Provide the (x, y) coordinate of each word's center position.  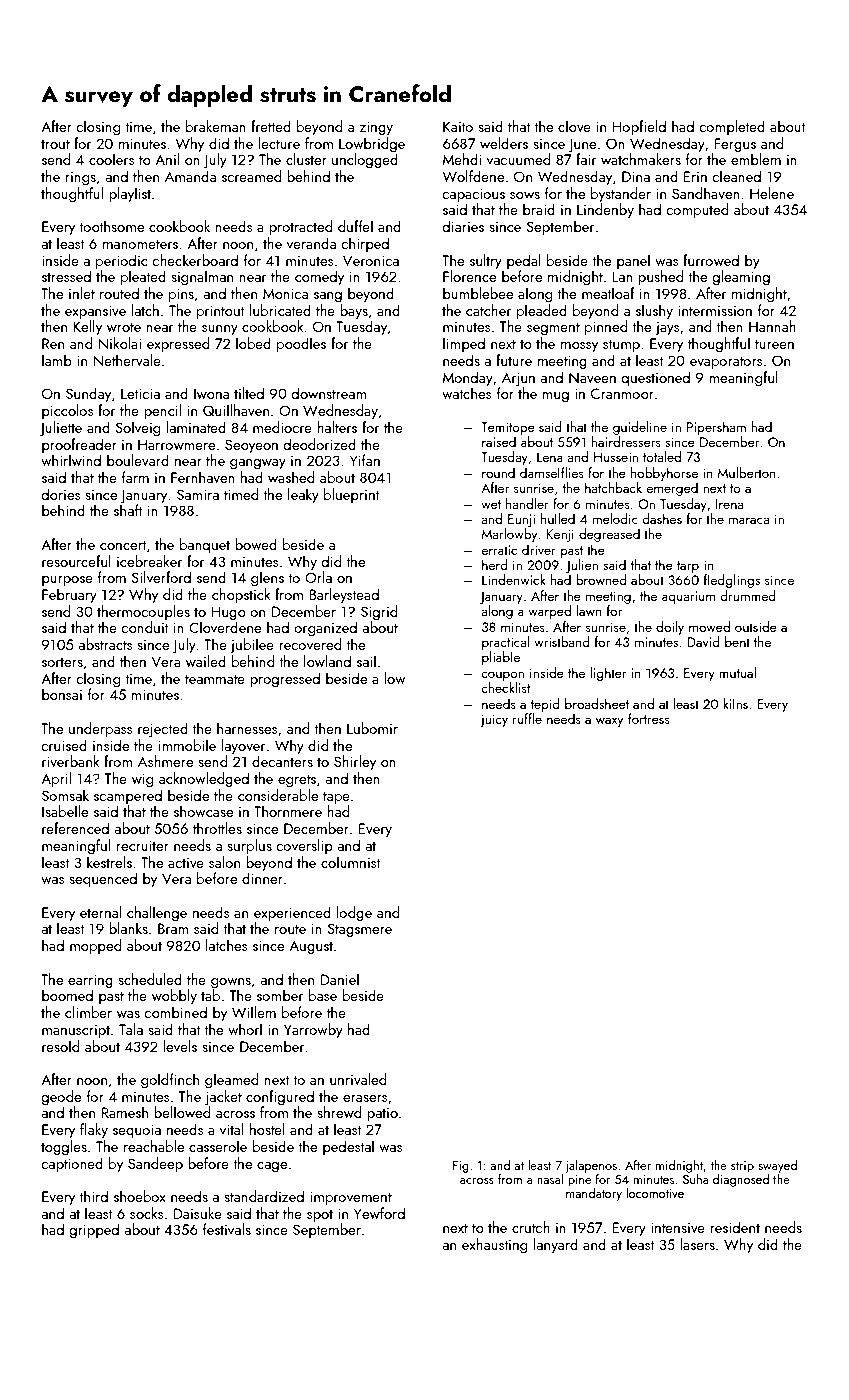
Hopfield (639, 127)
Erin (695, 176)
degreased (609, 535)
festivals (227, 1229)
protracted (300, 227)
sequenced (103, 879)
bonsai (62, 694)
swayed (777, 1166)
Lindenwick (514, 579)
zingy (376, 128)
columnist (351, 862)
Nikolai (120, 343)
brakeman (216, 126)
